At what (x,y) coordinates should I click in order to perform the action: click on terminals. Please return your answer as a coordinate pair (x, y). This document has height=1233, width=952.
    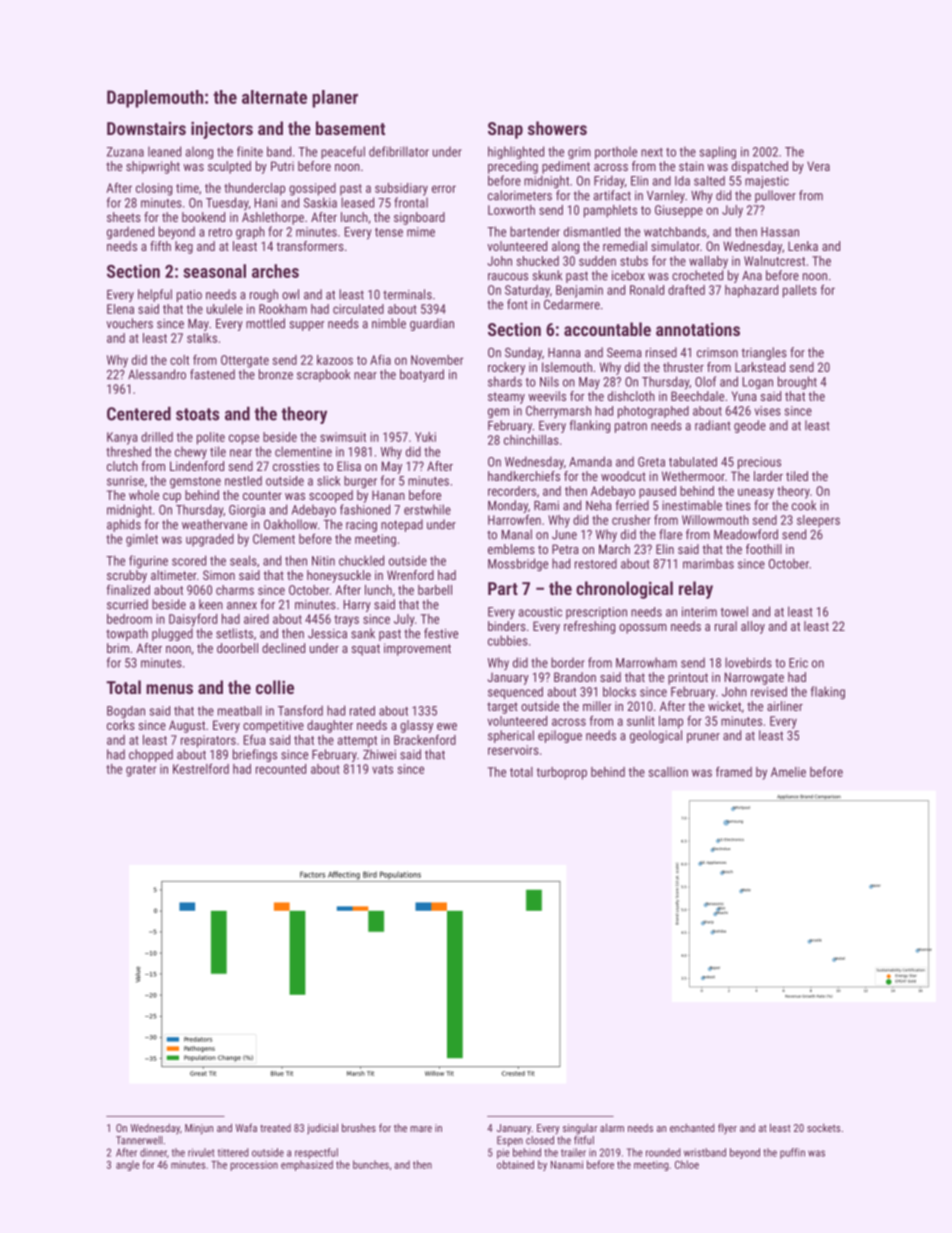
    Looking at the image, I should click on (407, 294).
